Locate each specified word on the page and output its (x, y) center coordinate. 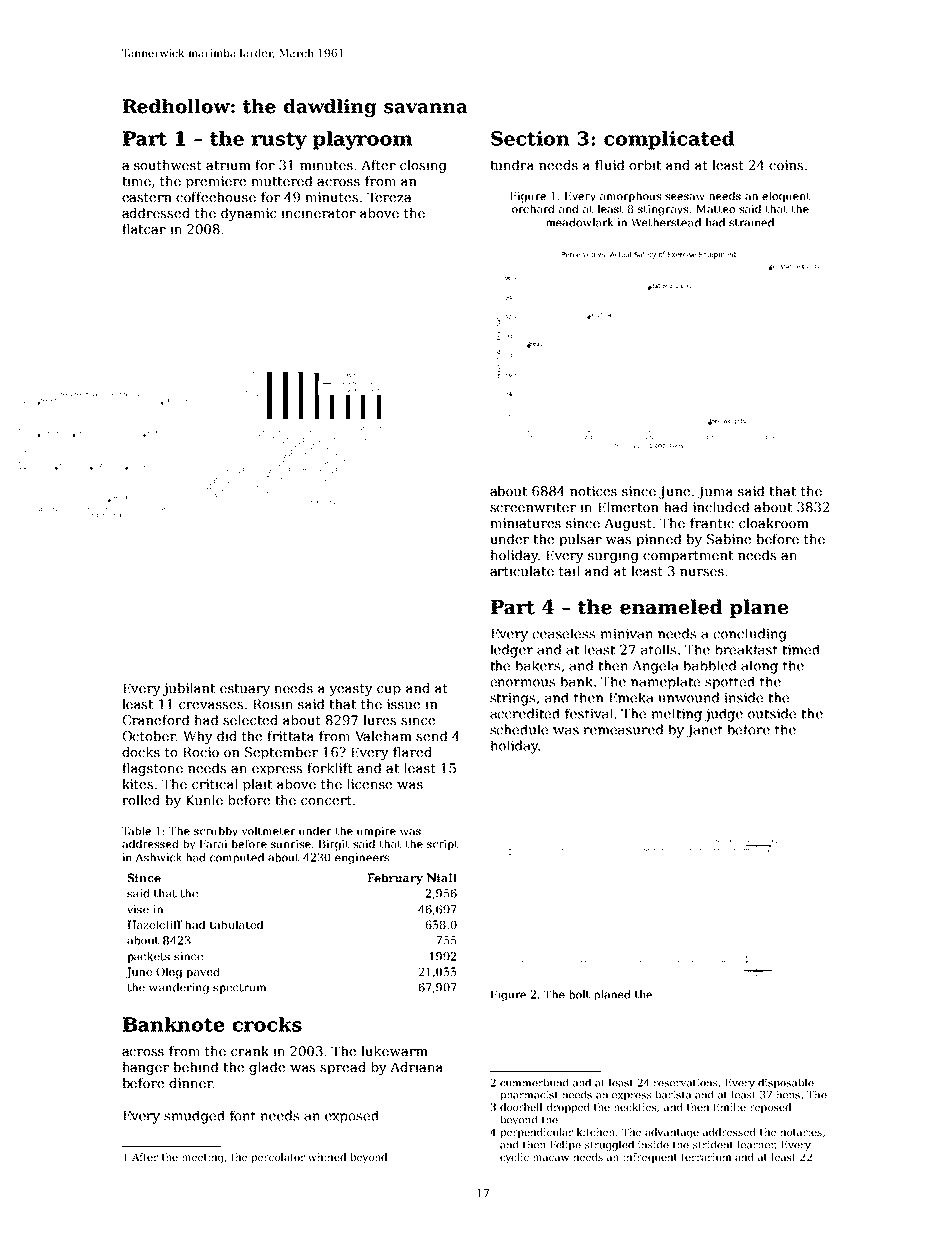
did (227, 736)
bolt (579, 994)
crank (250, 1051)
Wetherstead (666, 222)
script (443, 845)
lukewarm (394, 1051)
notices (593, 491)
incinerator (318, 213)
